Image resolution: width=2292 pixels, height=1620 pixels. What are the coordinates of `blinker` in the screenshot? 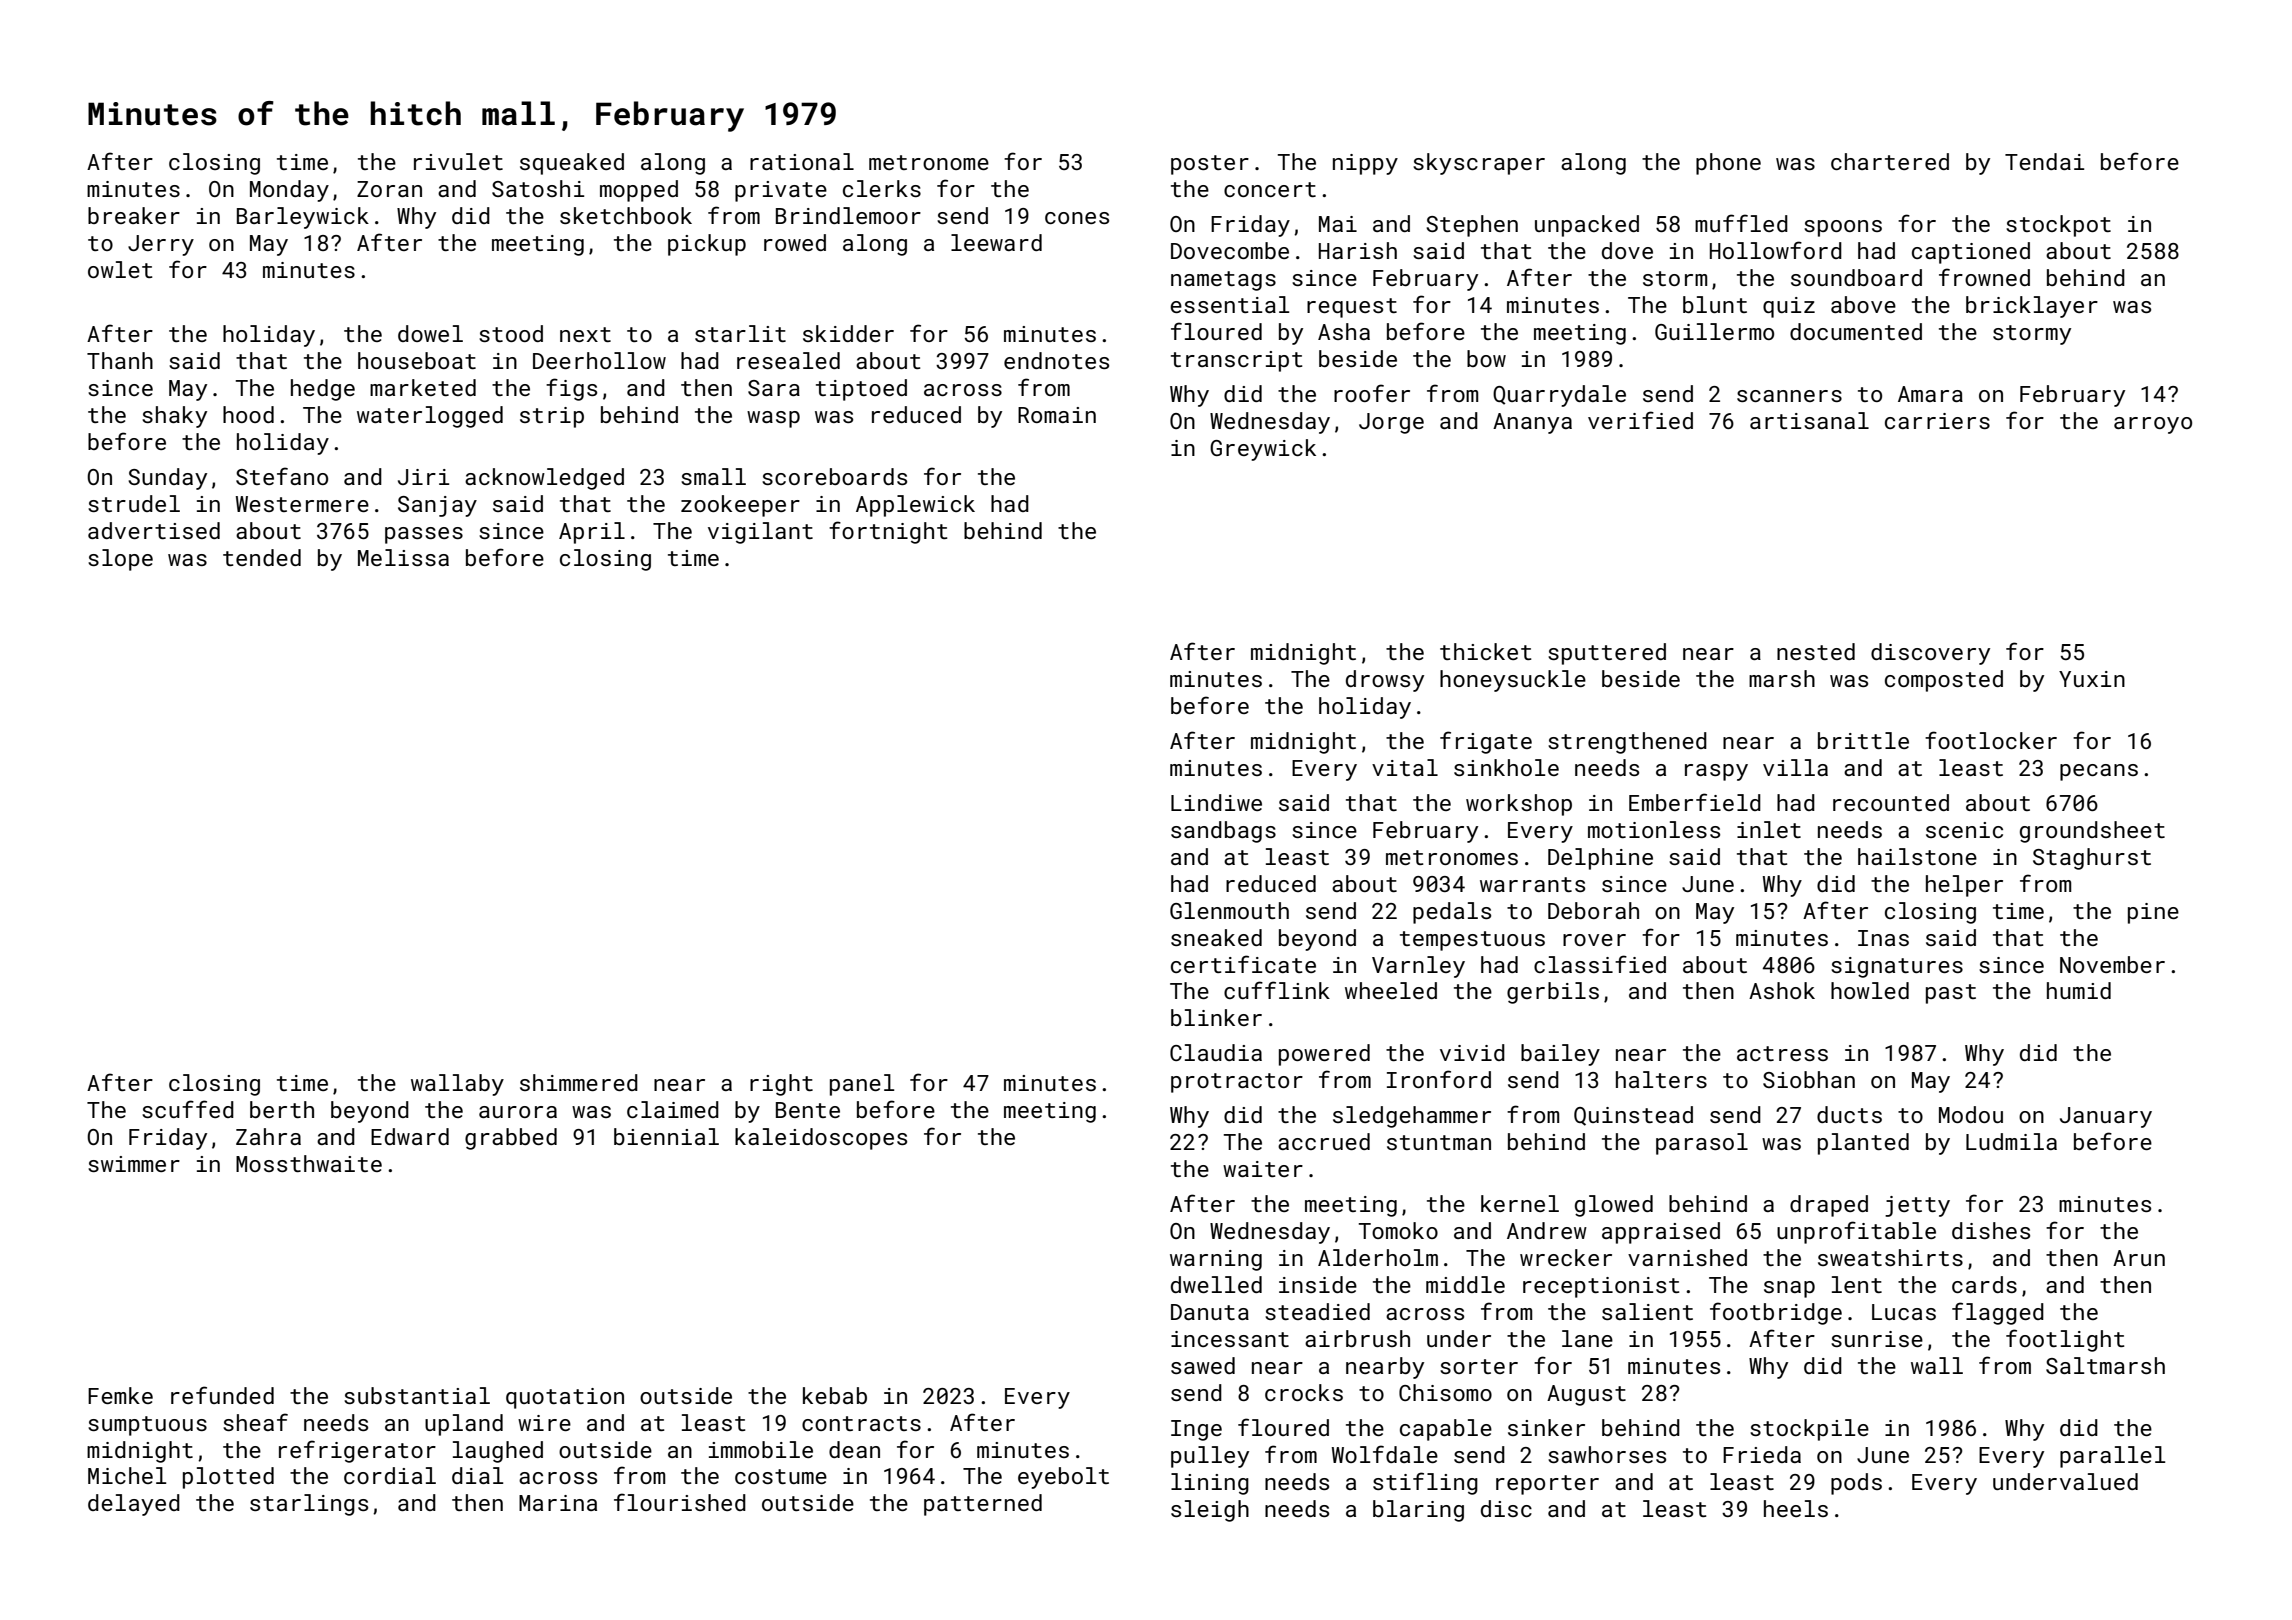 It's located at (1216, 1017).
